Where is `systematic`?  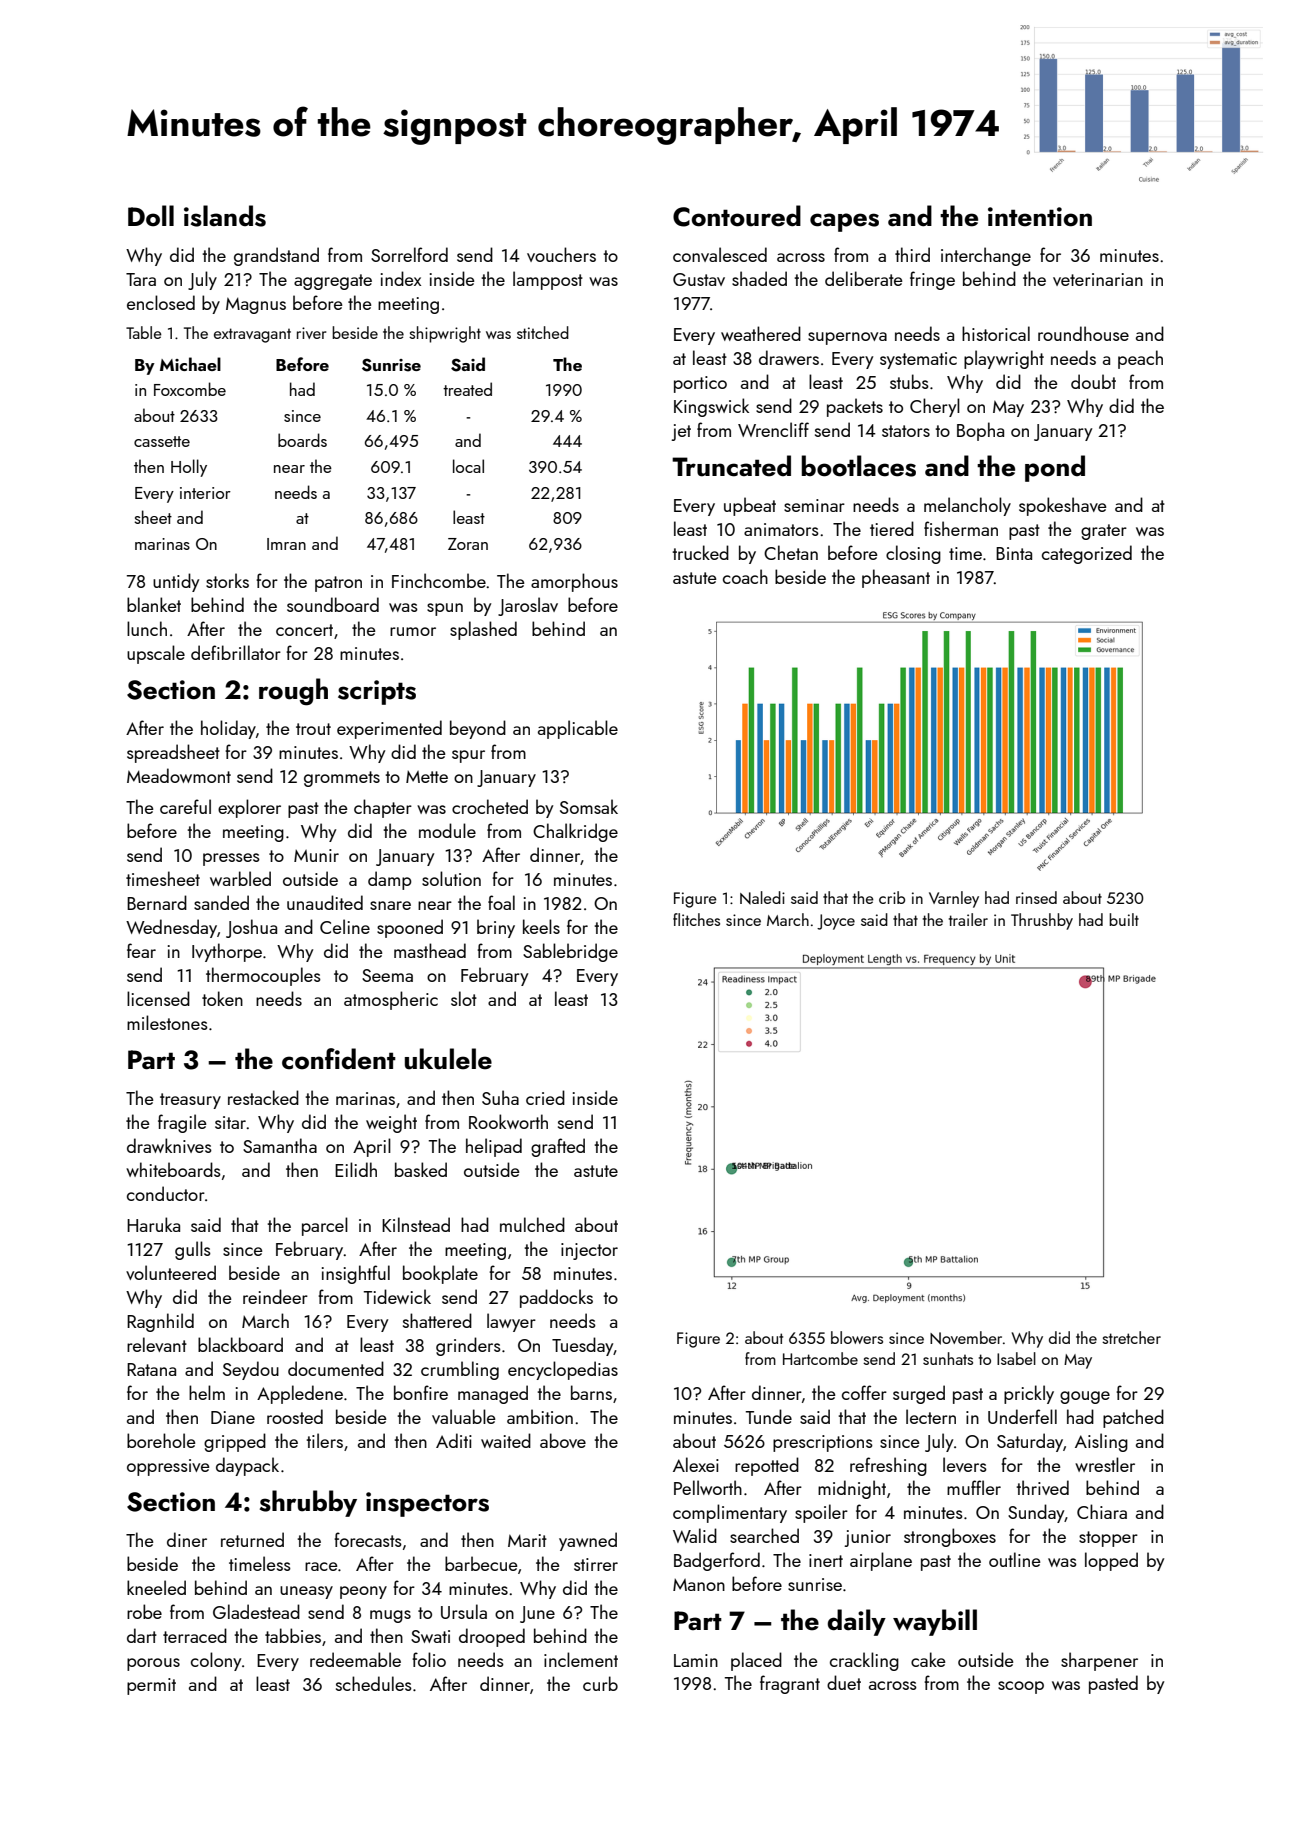
systematic is located at coordinates (918, 360).
